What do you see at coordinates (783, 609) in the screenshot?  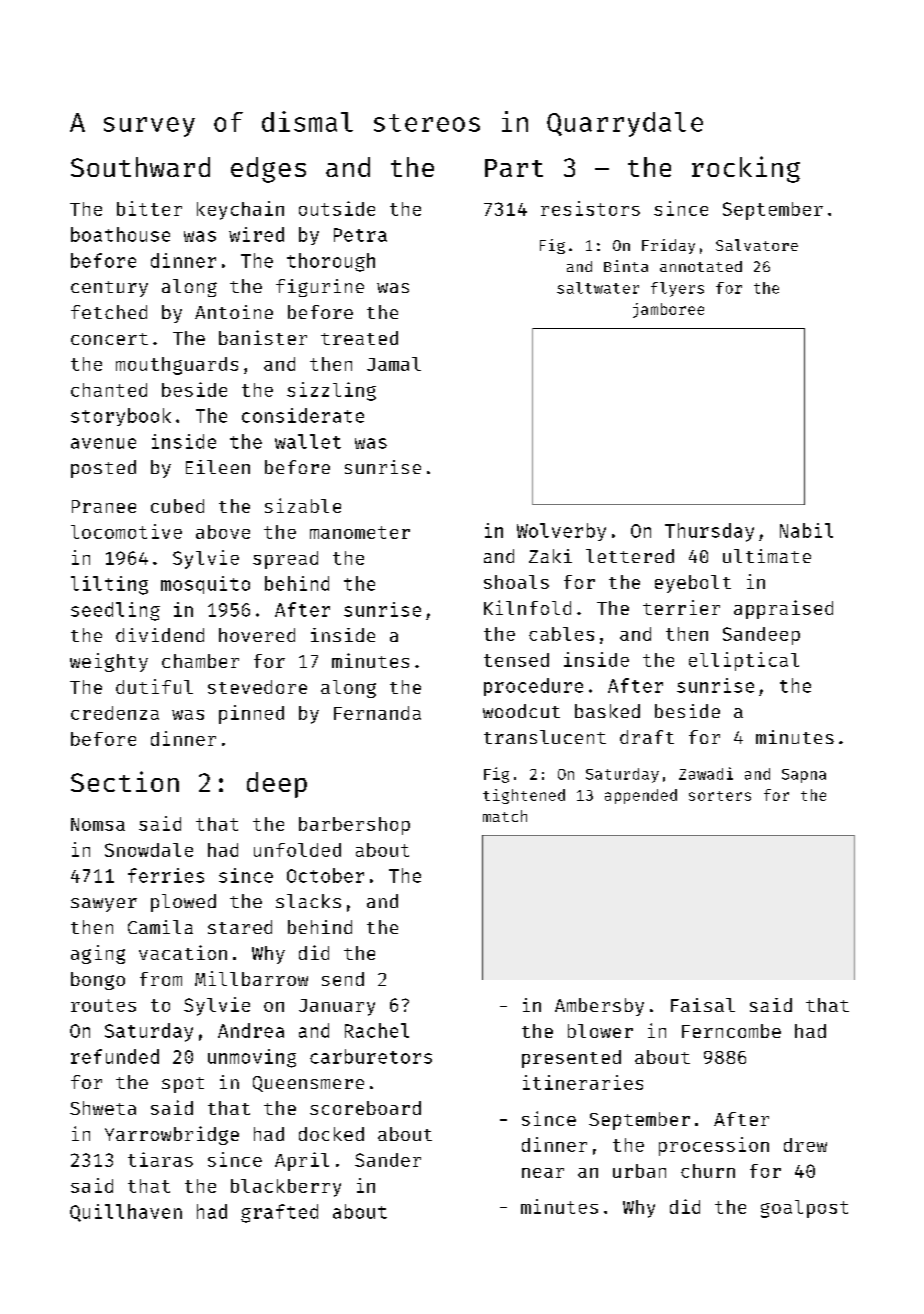 I see `appraised` at bounding box center [783, 609].
